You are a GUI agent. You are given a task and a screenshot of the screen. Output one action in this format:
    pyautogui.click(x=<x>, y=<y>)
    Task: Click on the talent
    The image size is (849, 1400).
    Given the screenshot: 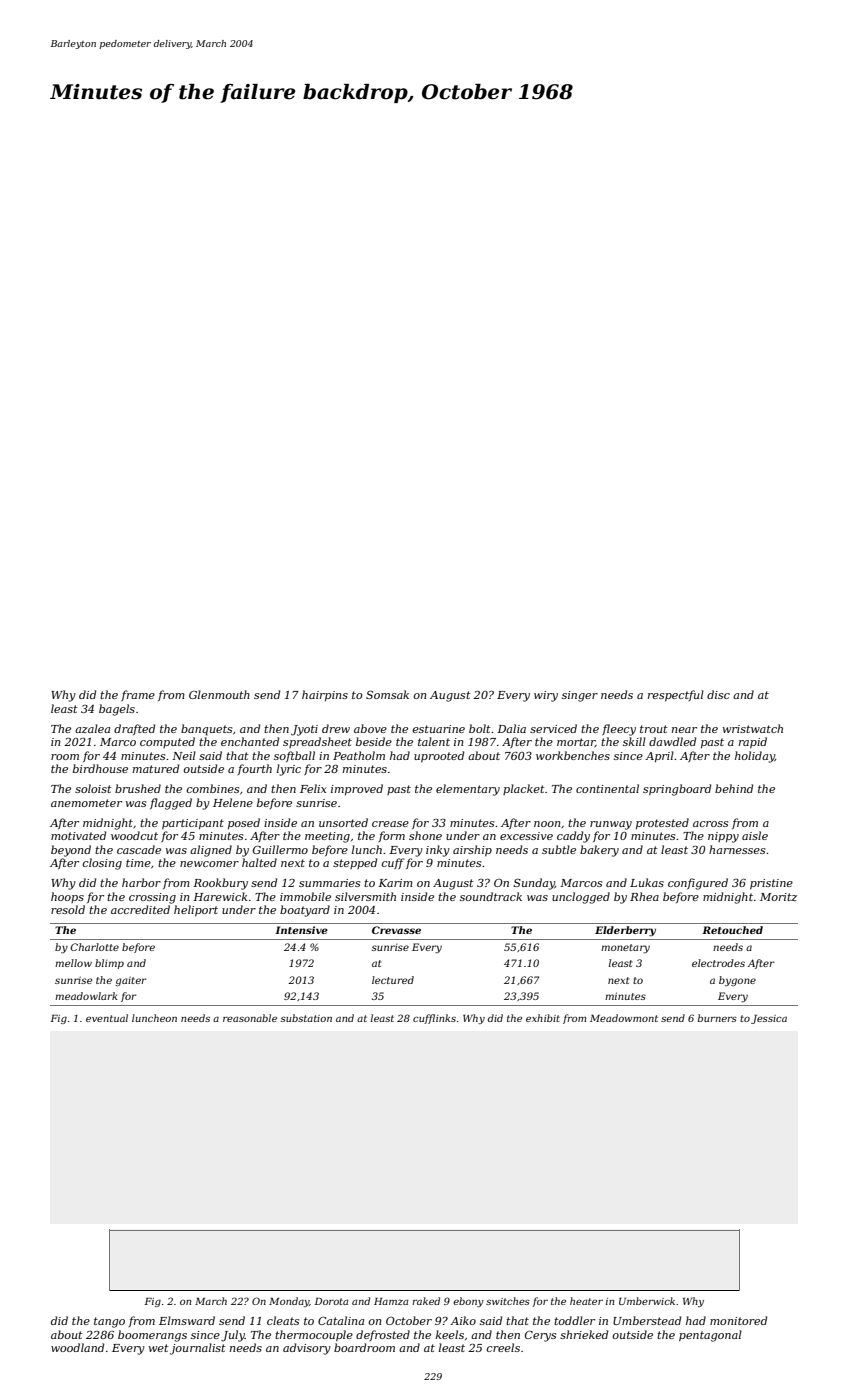 What is the action you would take?
    pyautogui.click(x=434, y=741)
